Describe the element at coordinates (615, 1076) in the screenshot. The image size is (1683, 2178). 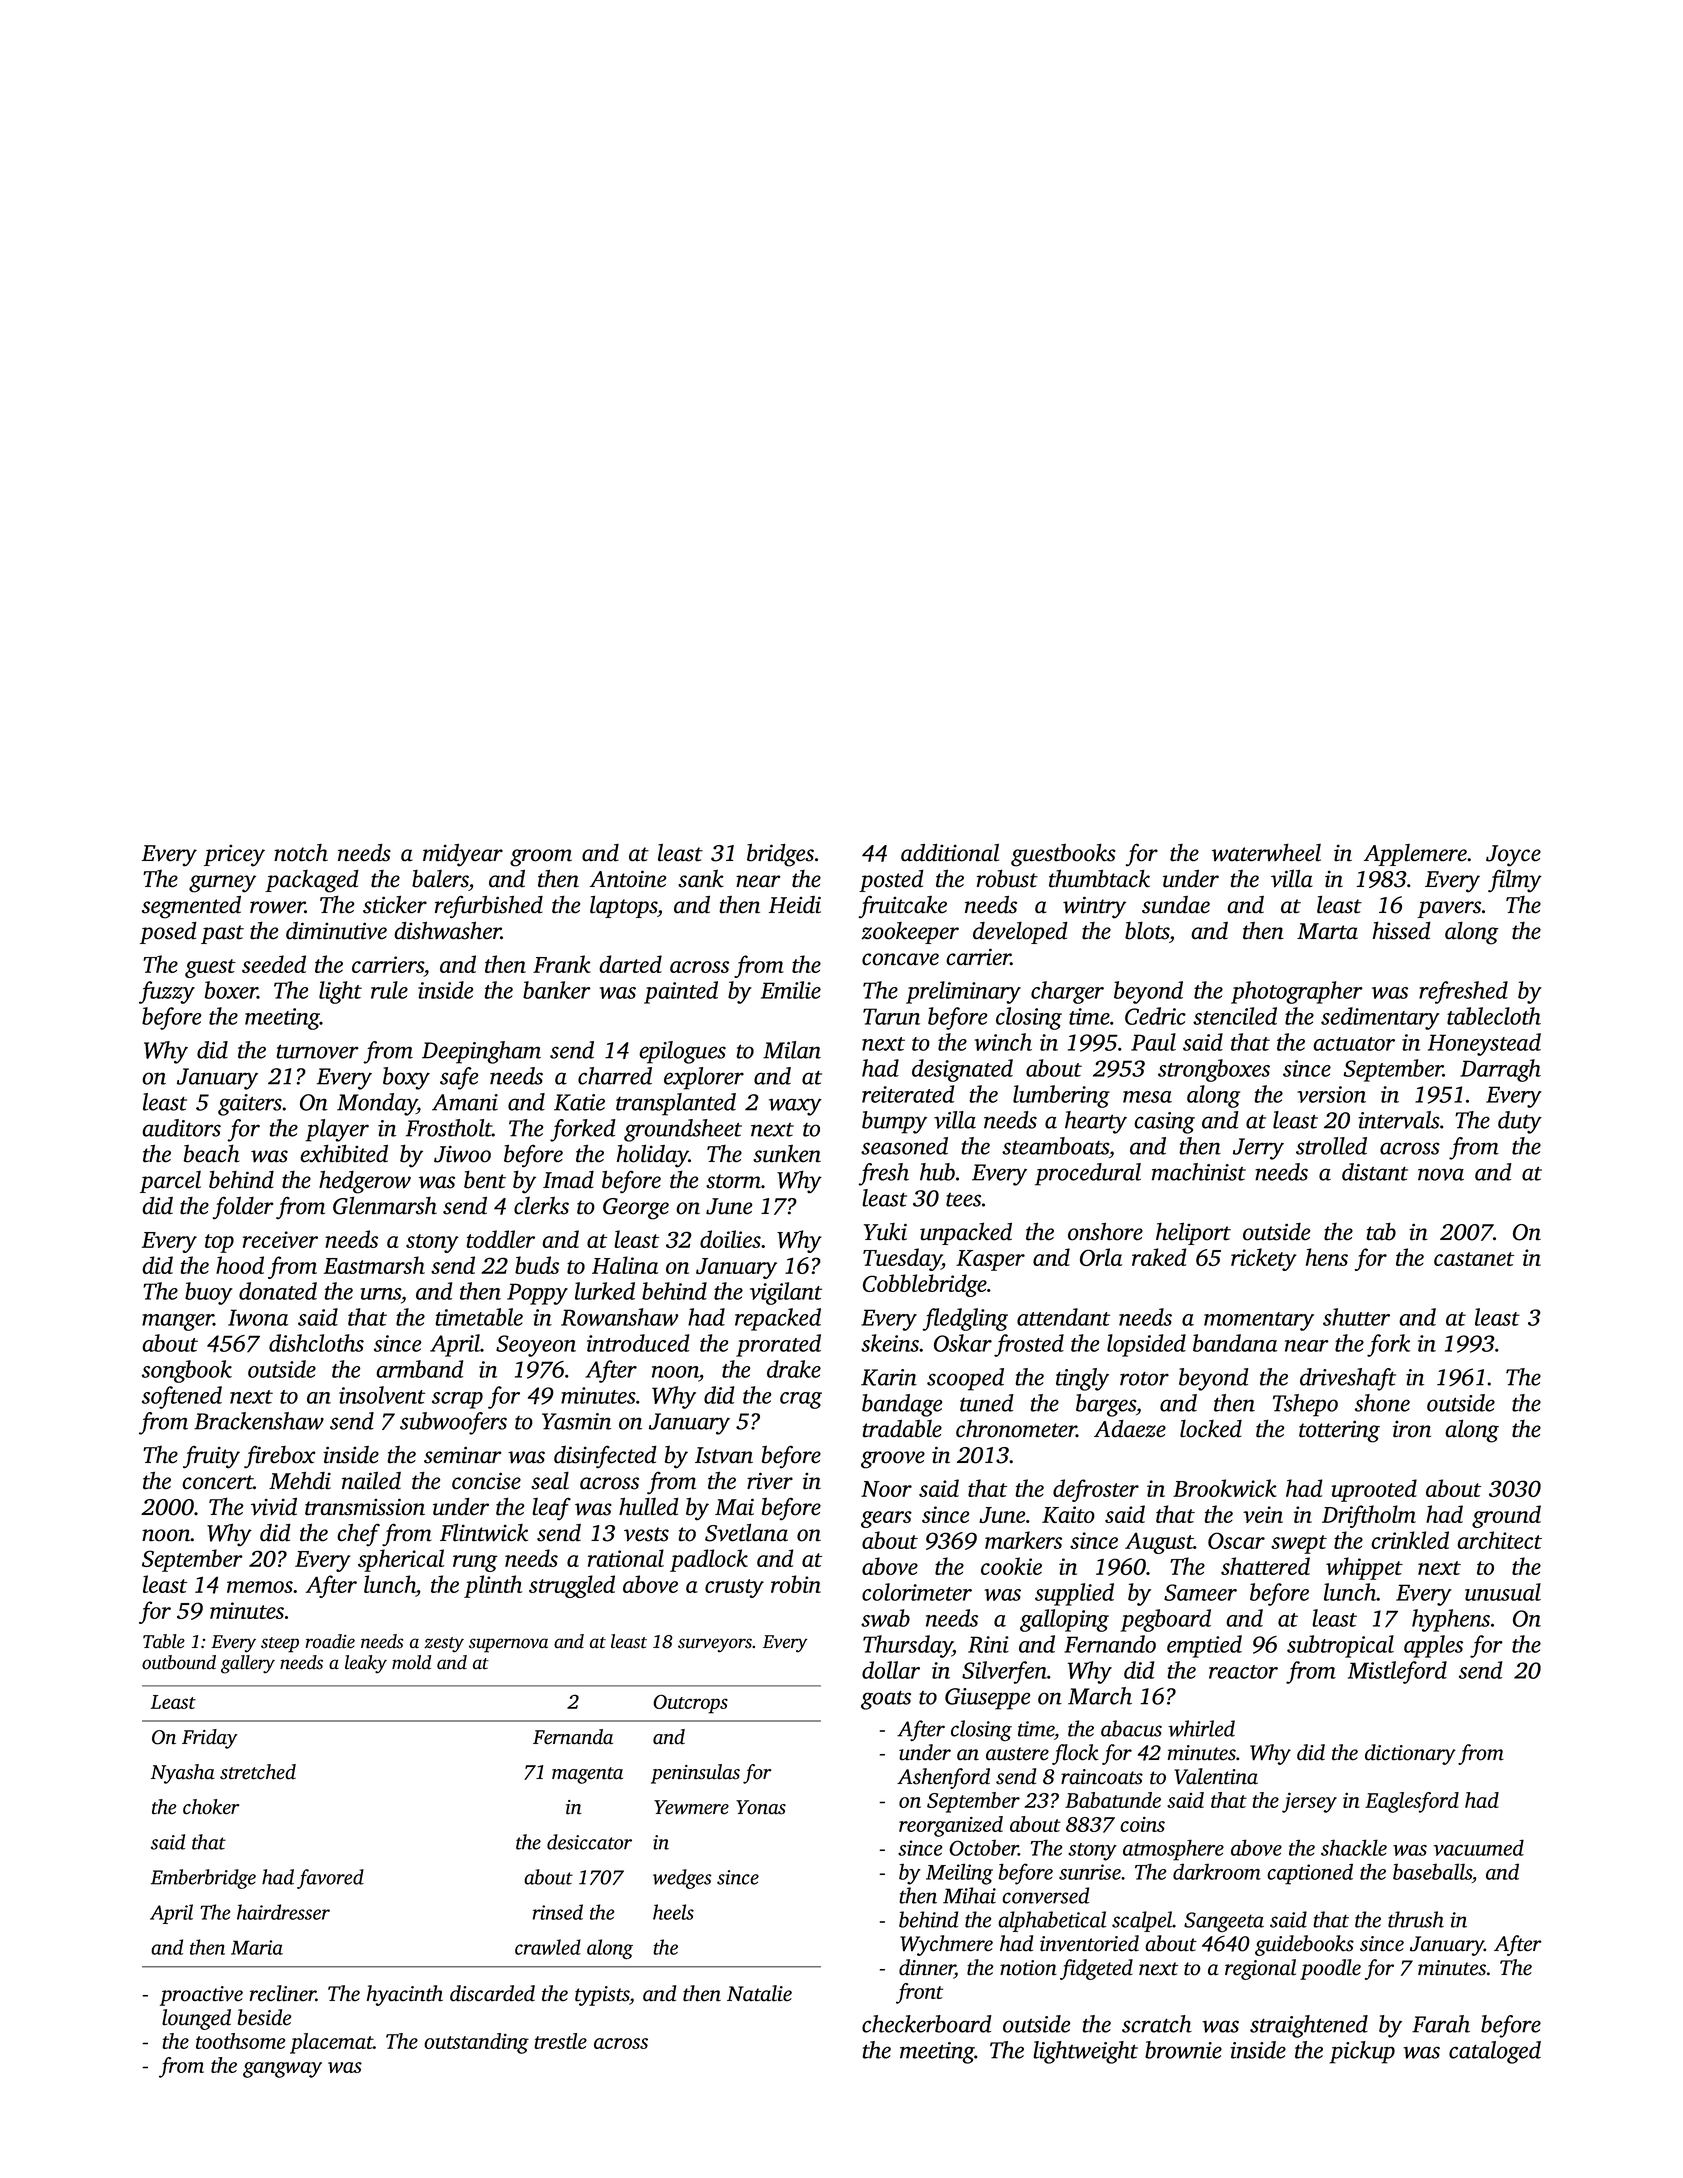
I see `charred` at that location.
